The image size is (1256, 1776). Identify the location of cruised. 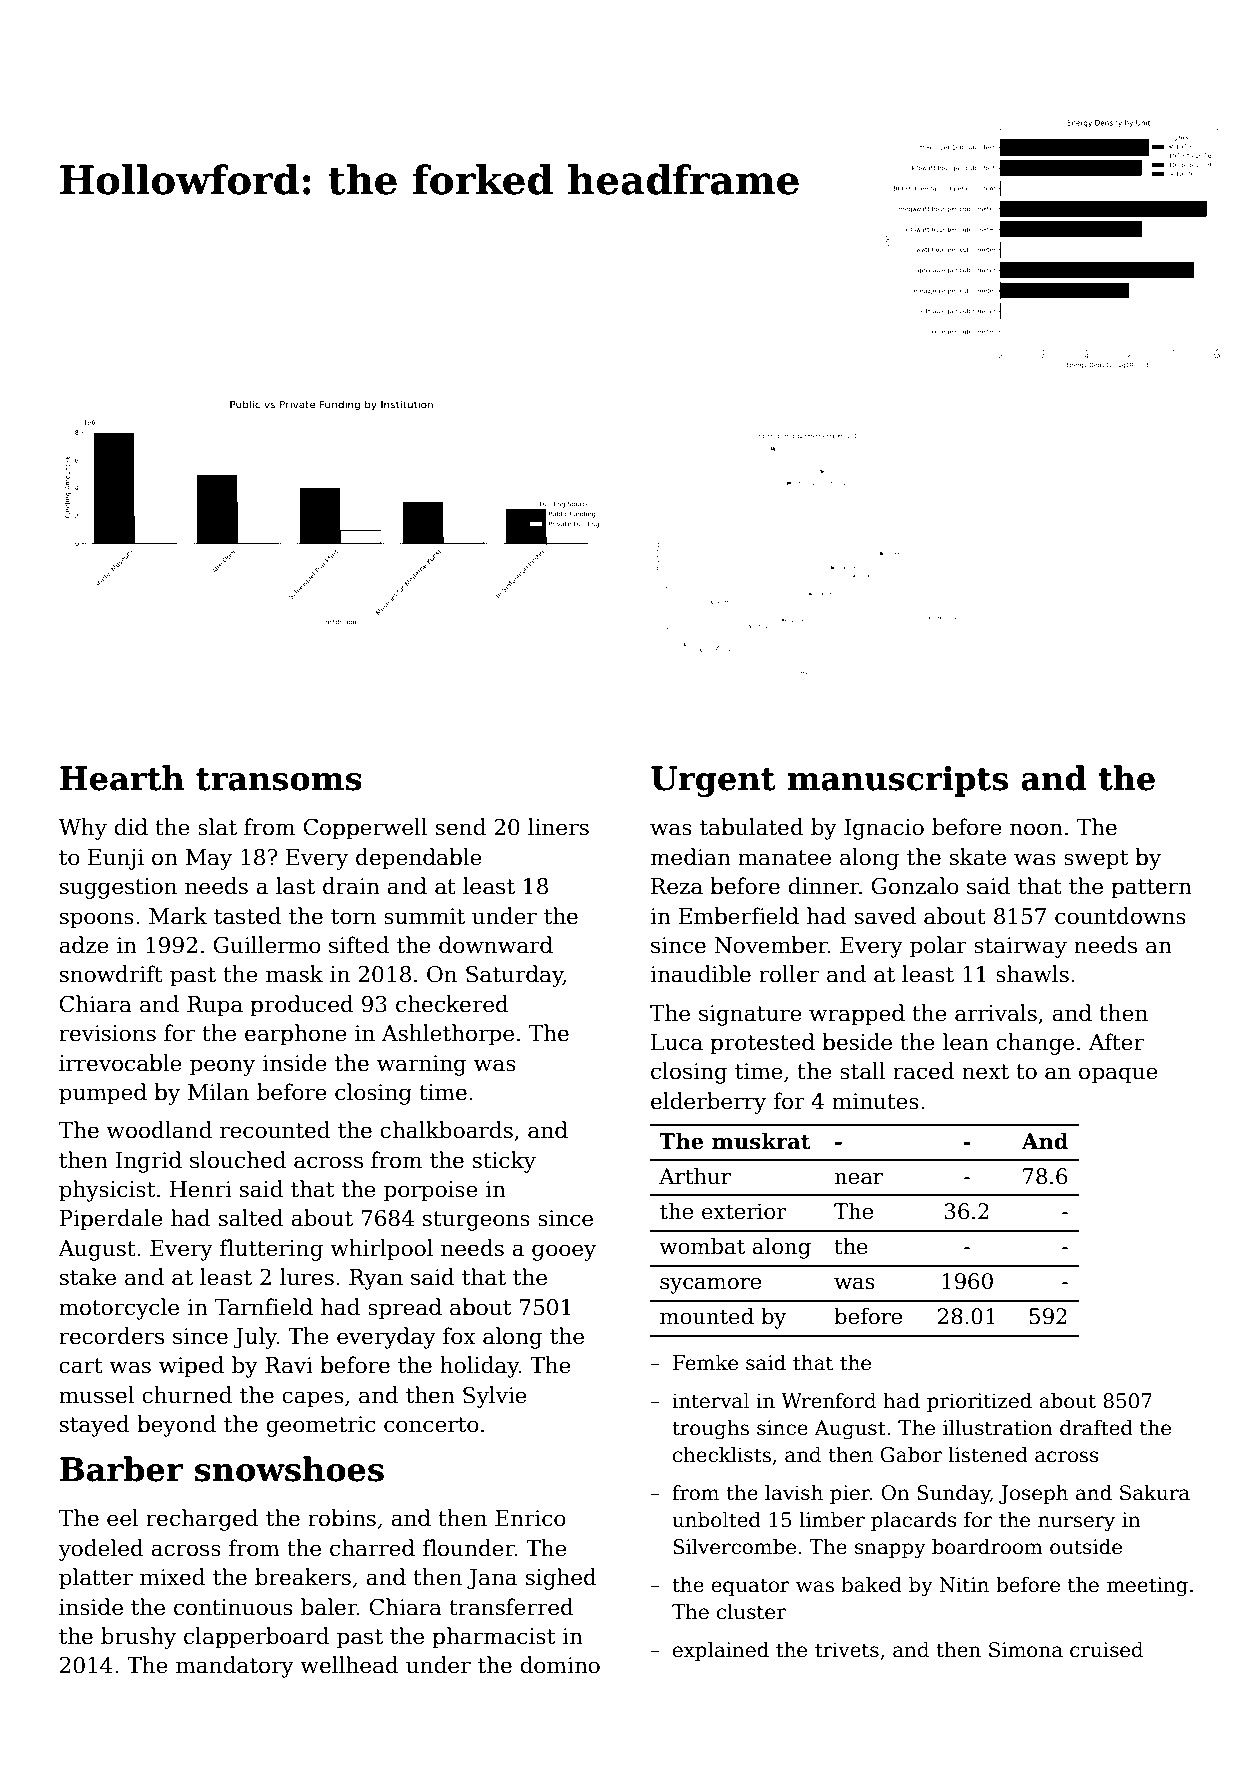
(1106, 1649).
